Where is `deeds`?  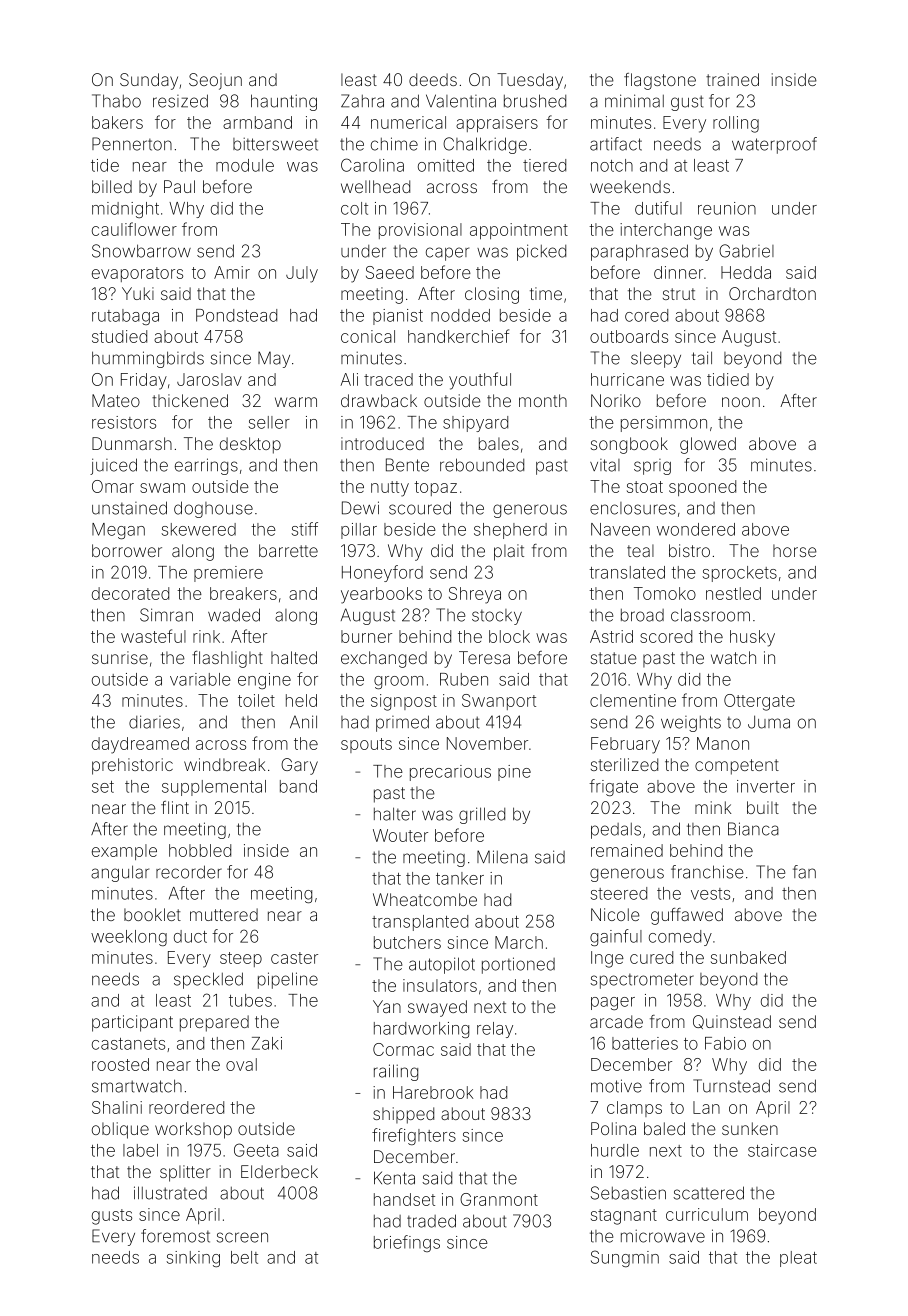 deeds is located at coordinates (433, 79).
